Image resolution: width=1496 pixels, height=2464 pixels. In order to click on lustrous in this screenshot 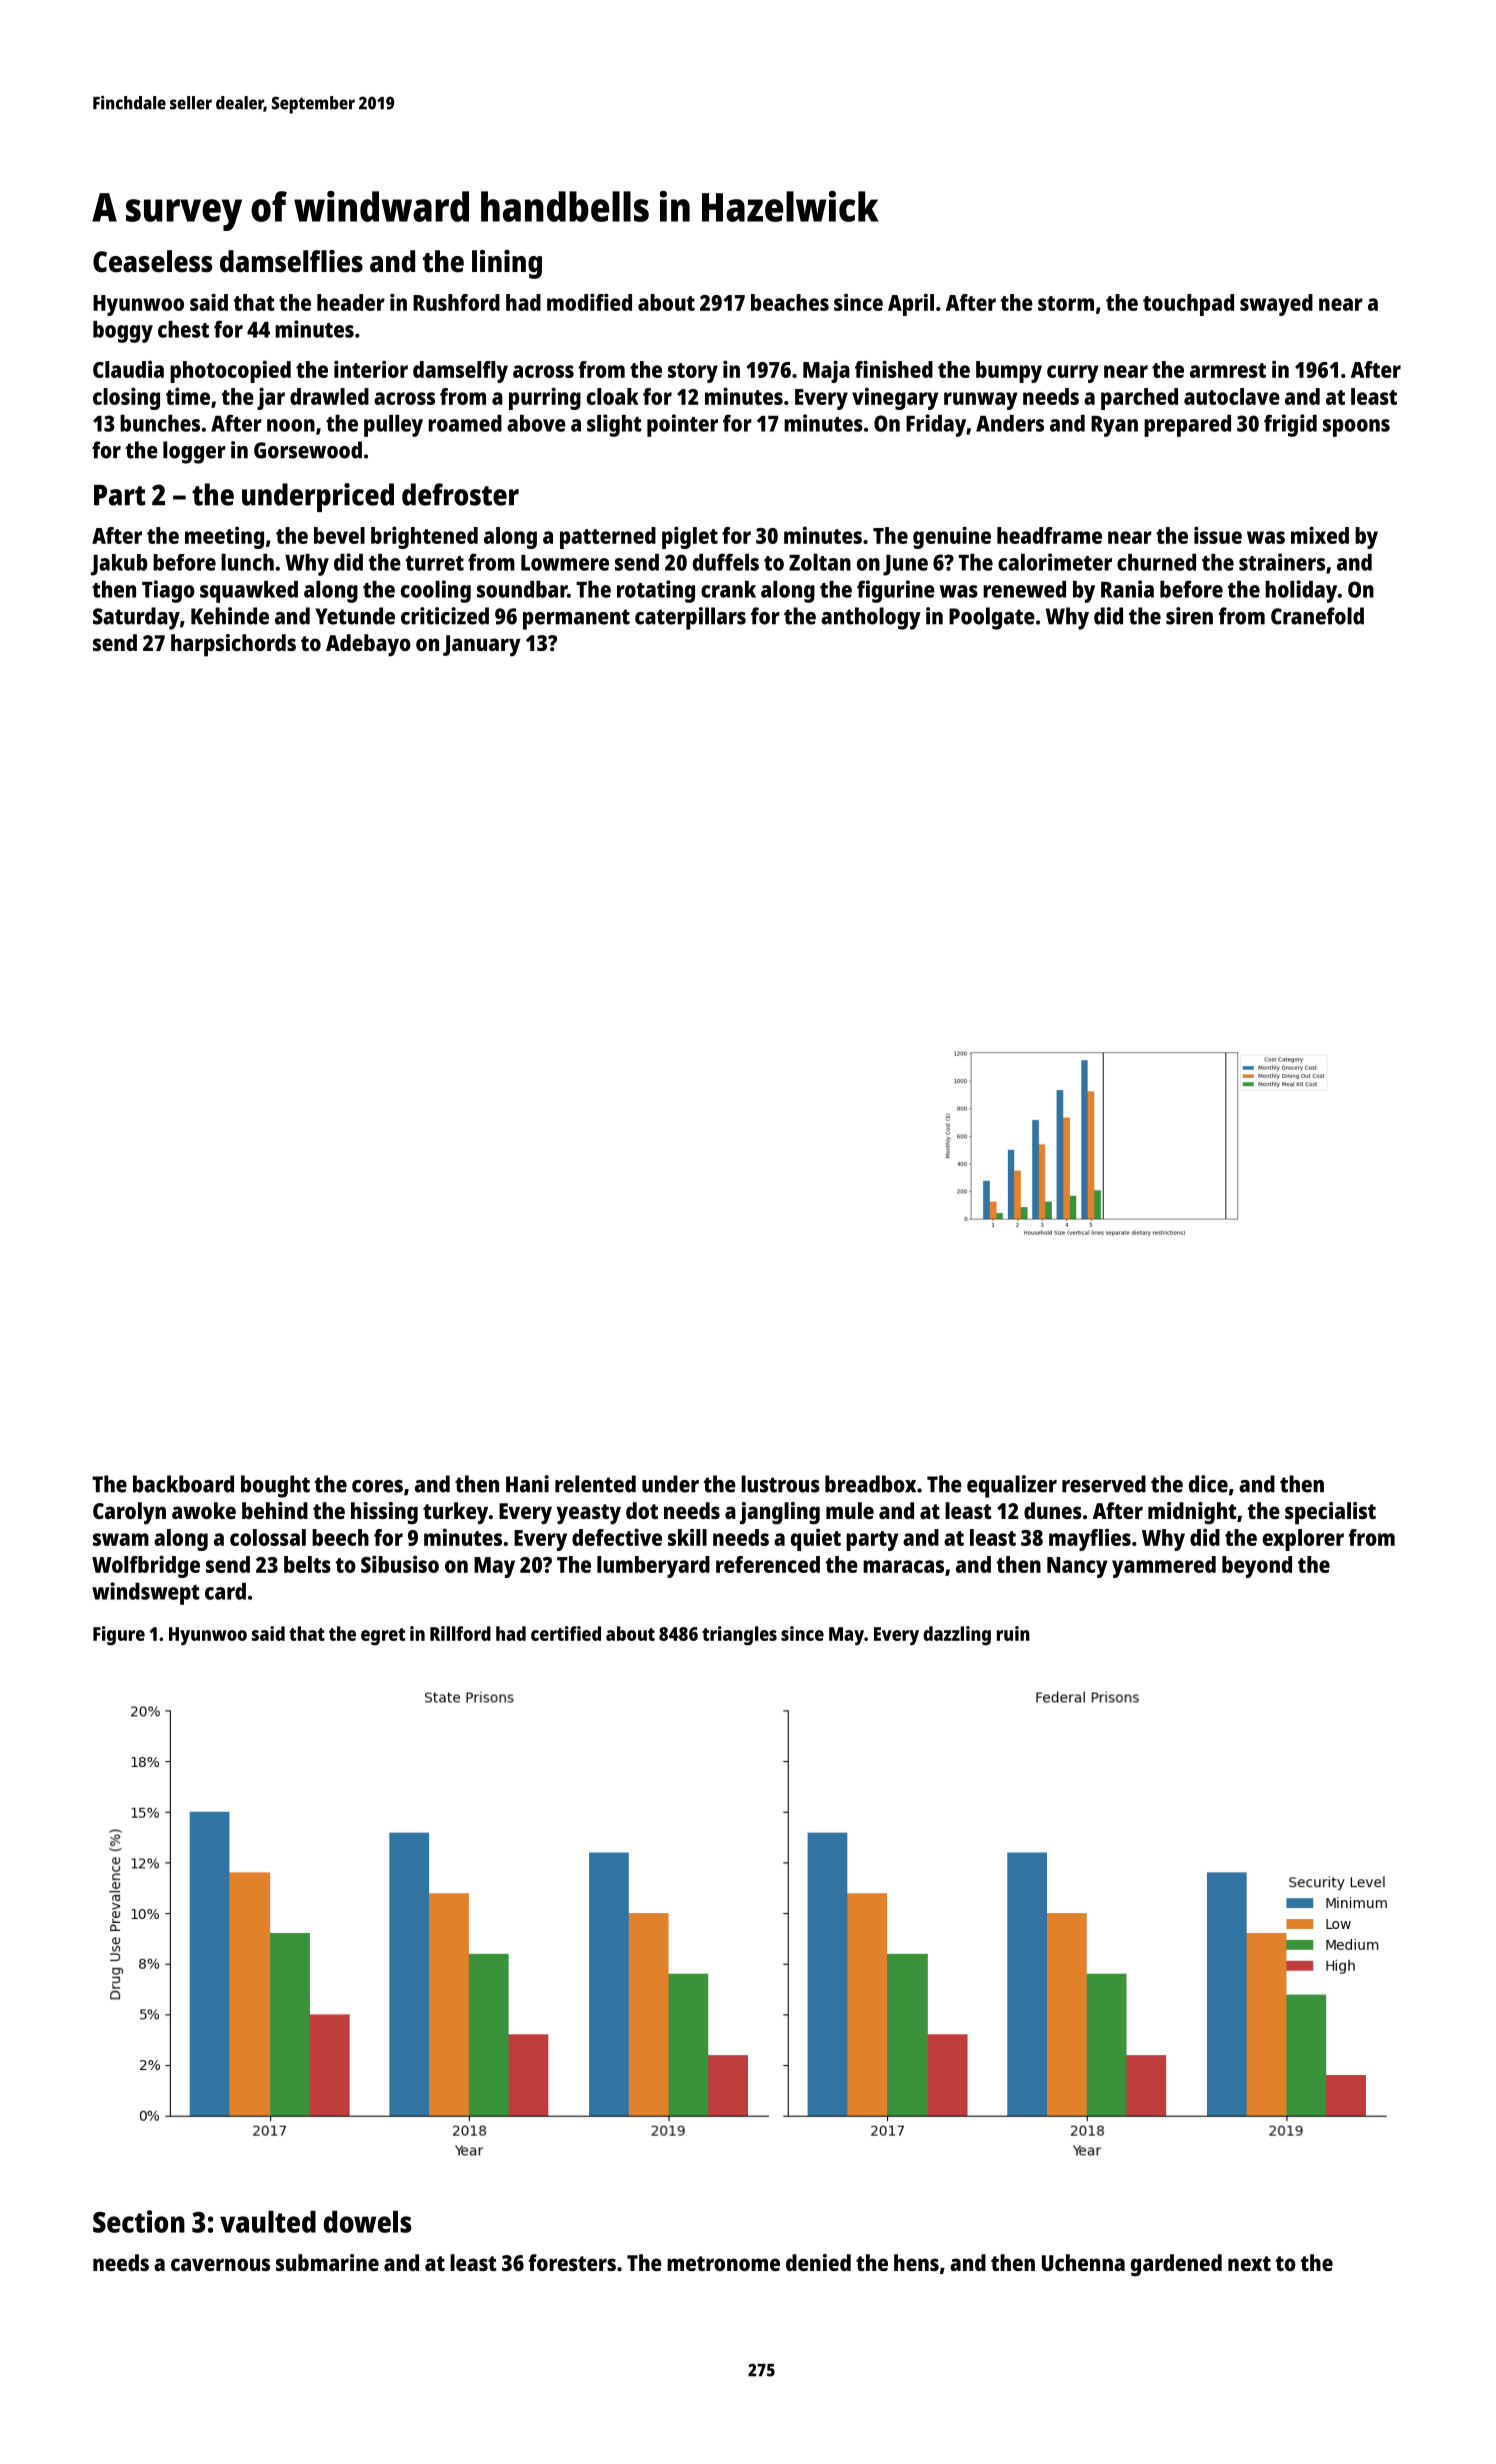, I will do `click(780, 1484)`.
